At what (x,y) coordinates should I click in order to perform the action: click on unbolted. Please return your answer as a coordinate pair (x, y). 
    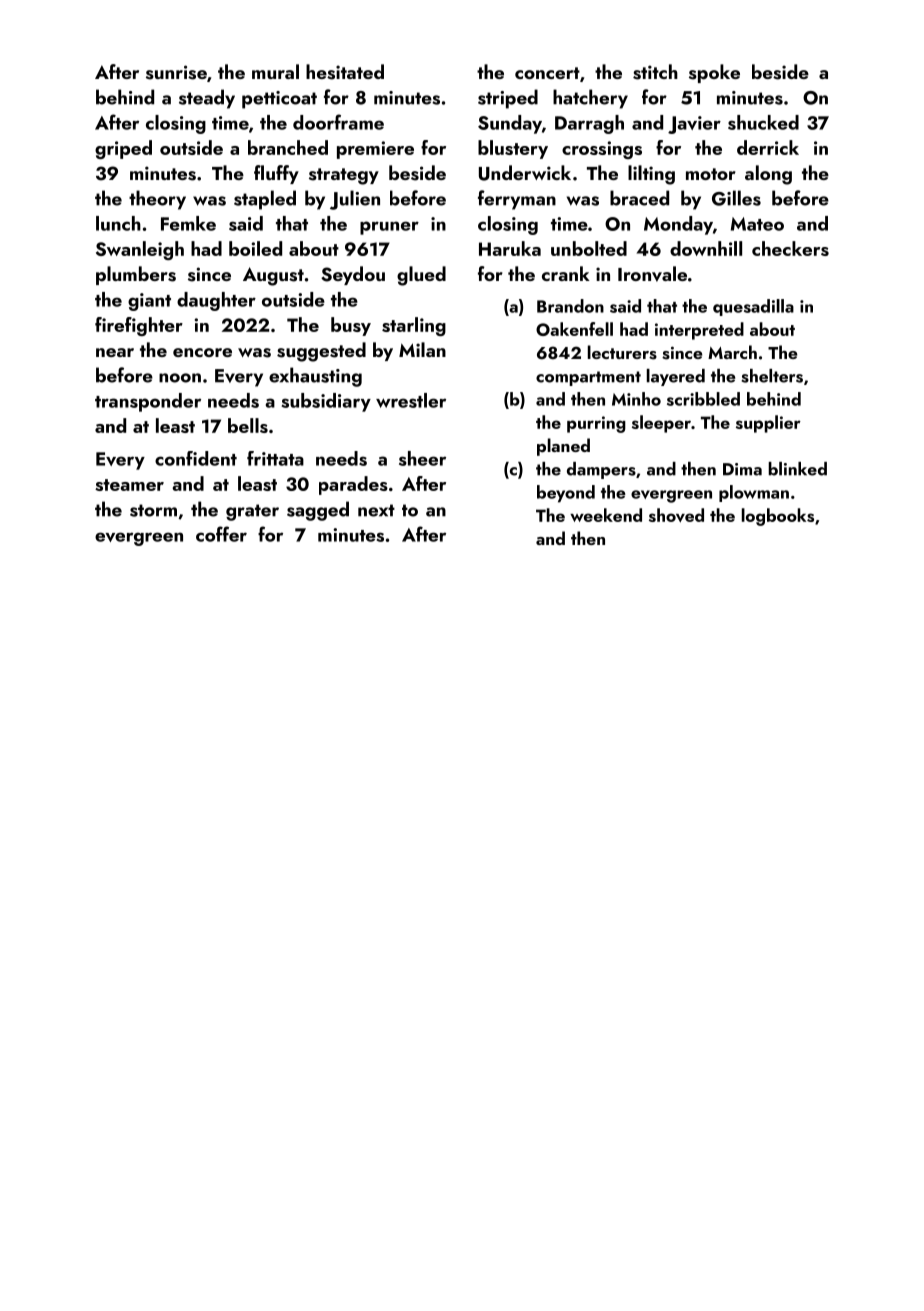
    Looking at the image, I should click on (589, 248).
